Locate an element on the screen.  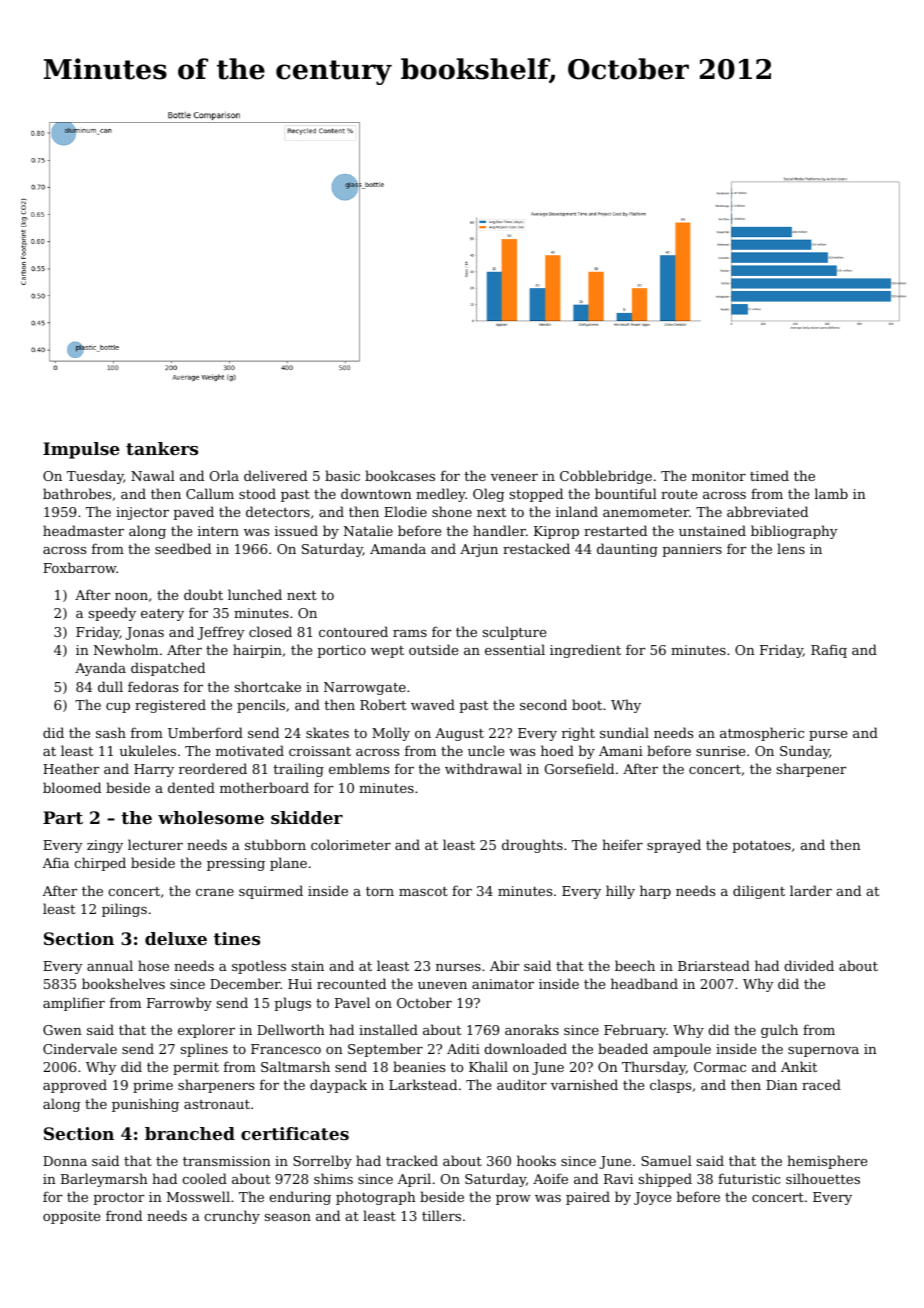
second is located at coordinates (543, 704).
